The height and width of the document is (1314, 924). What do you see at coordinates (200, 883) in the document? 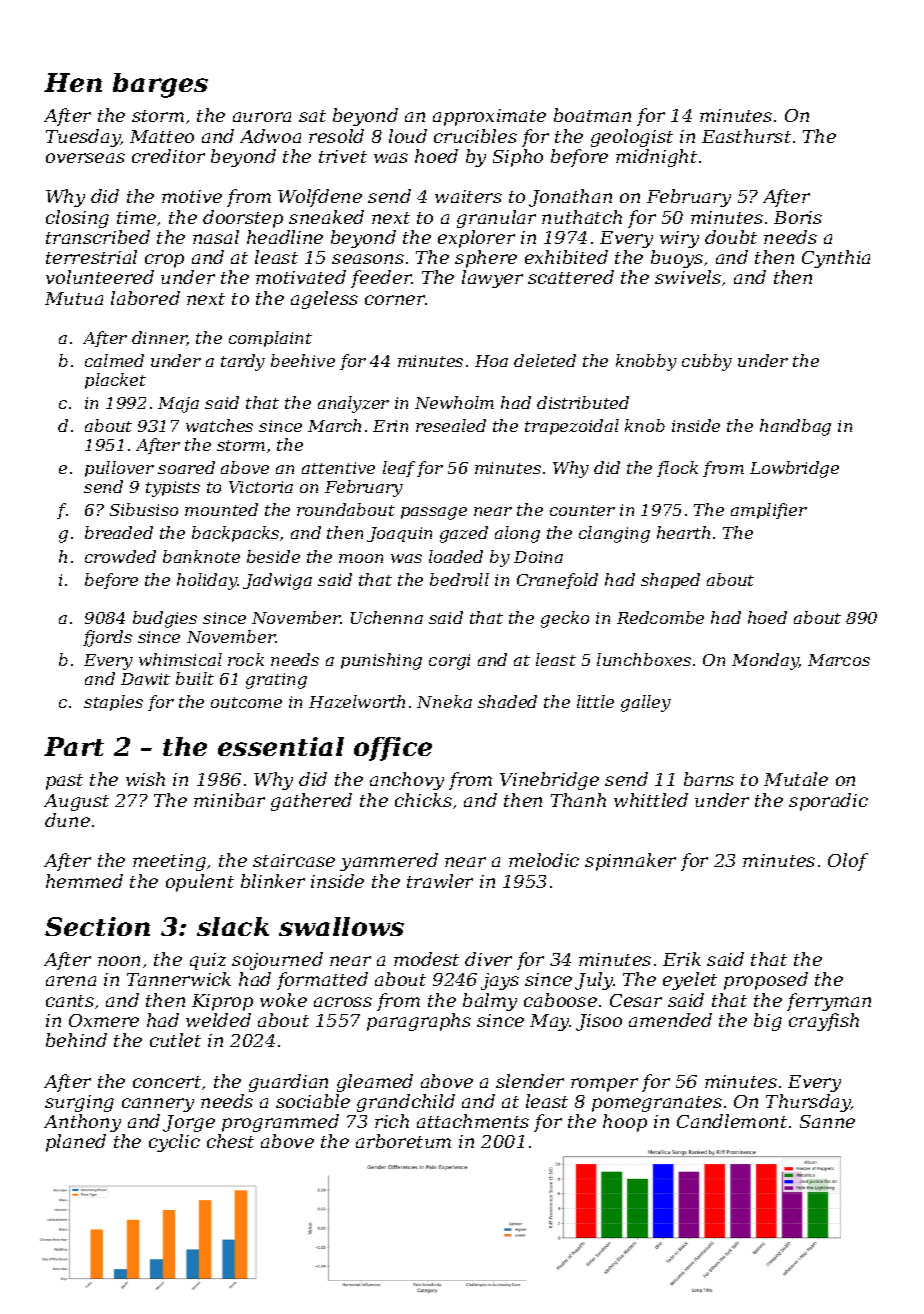
I see `opulent` at bounding box center [200, 883].
